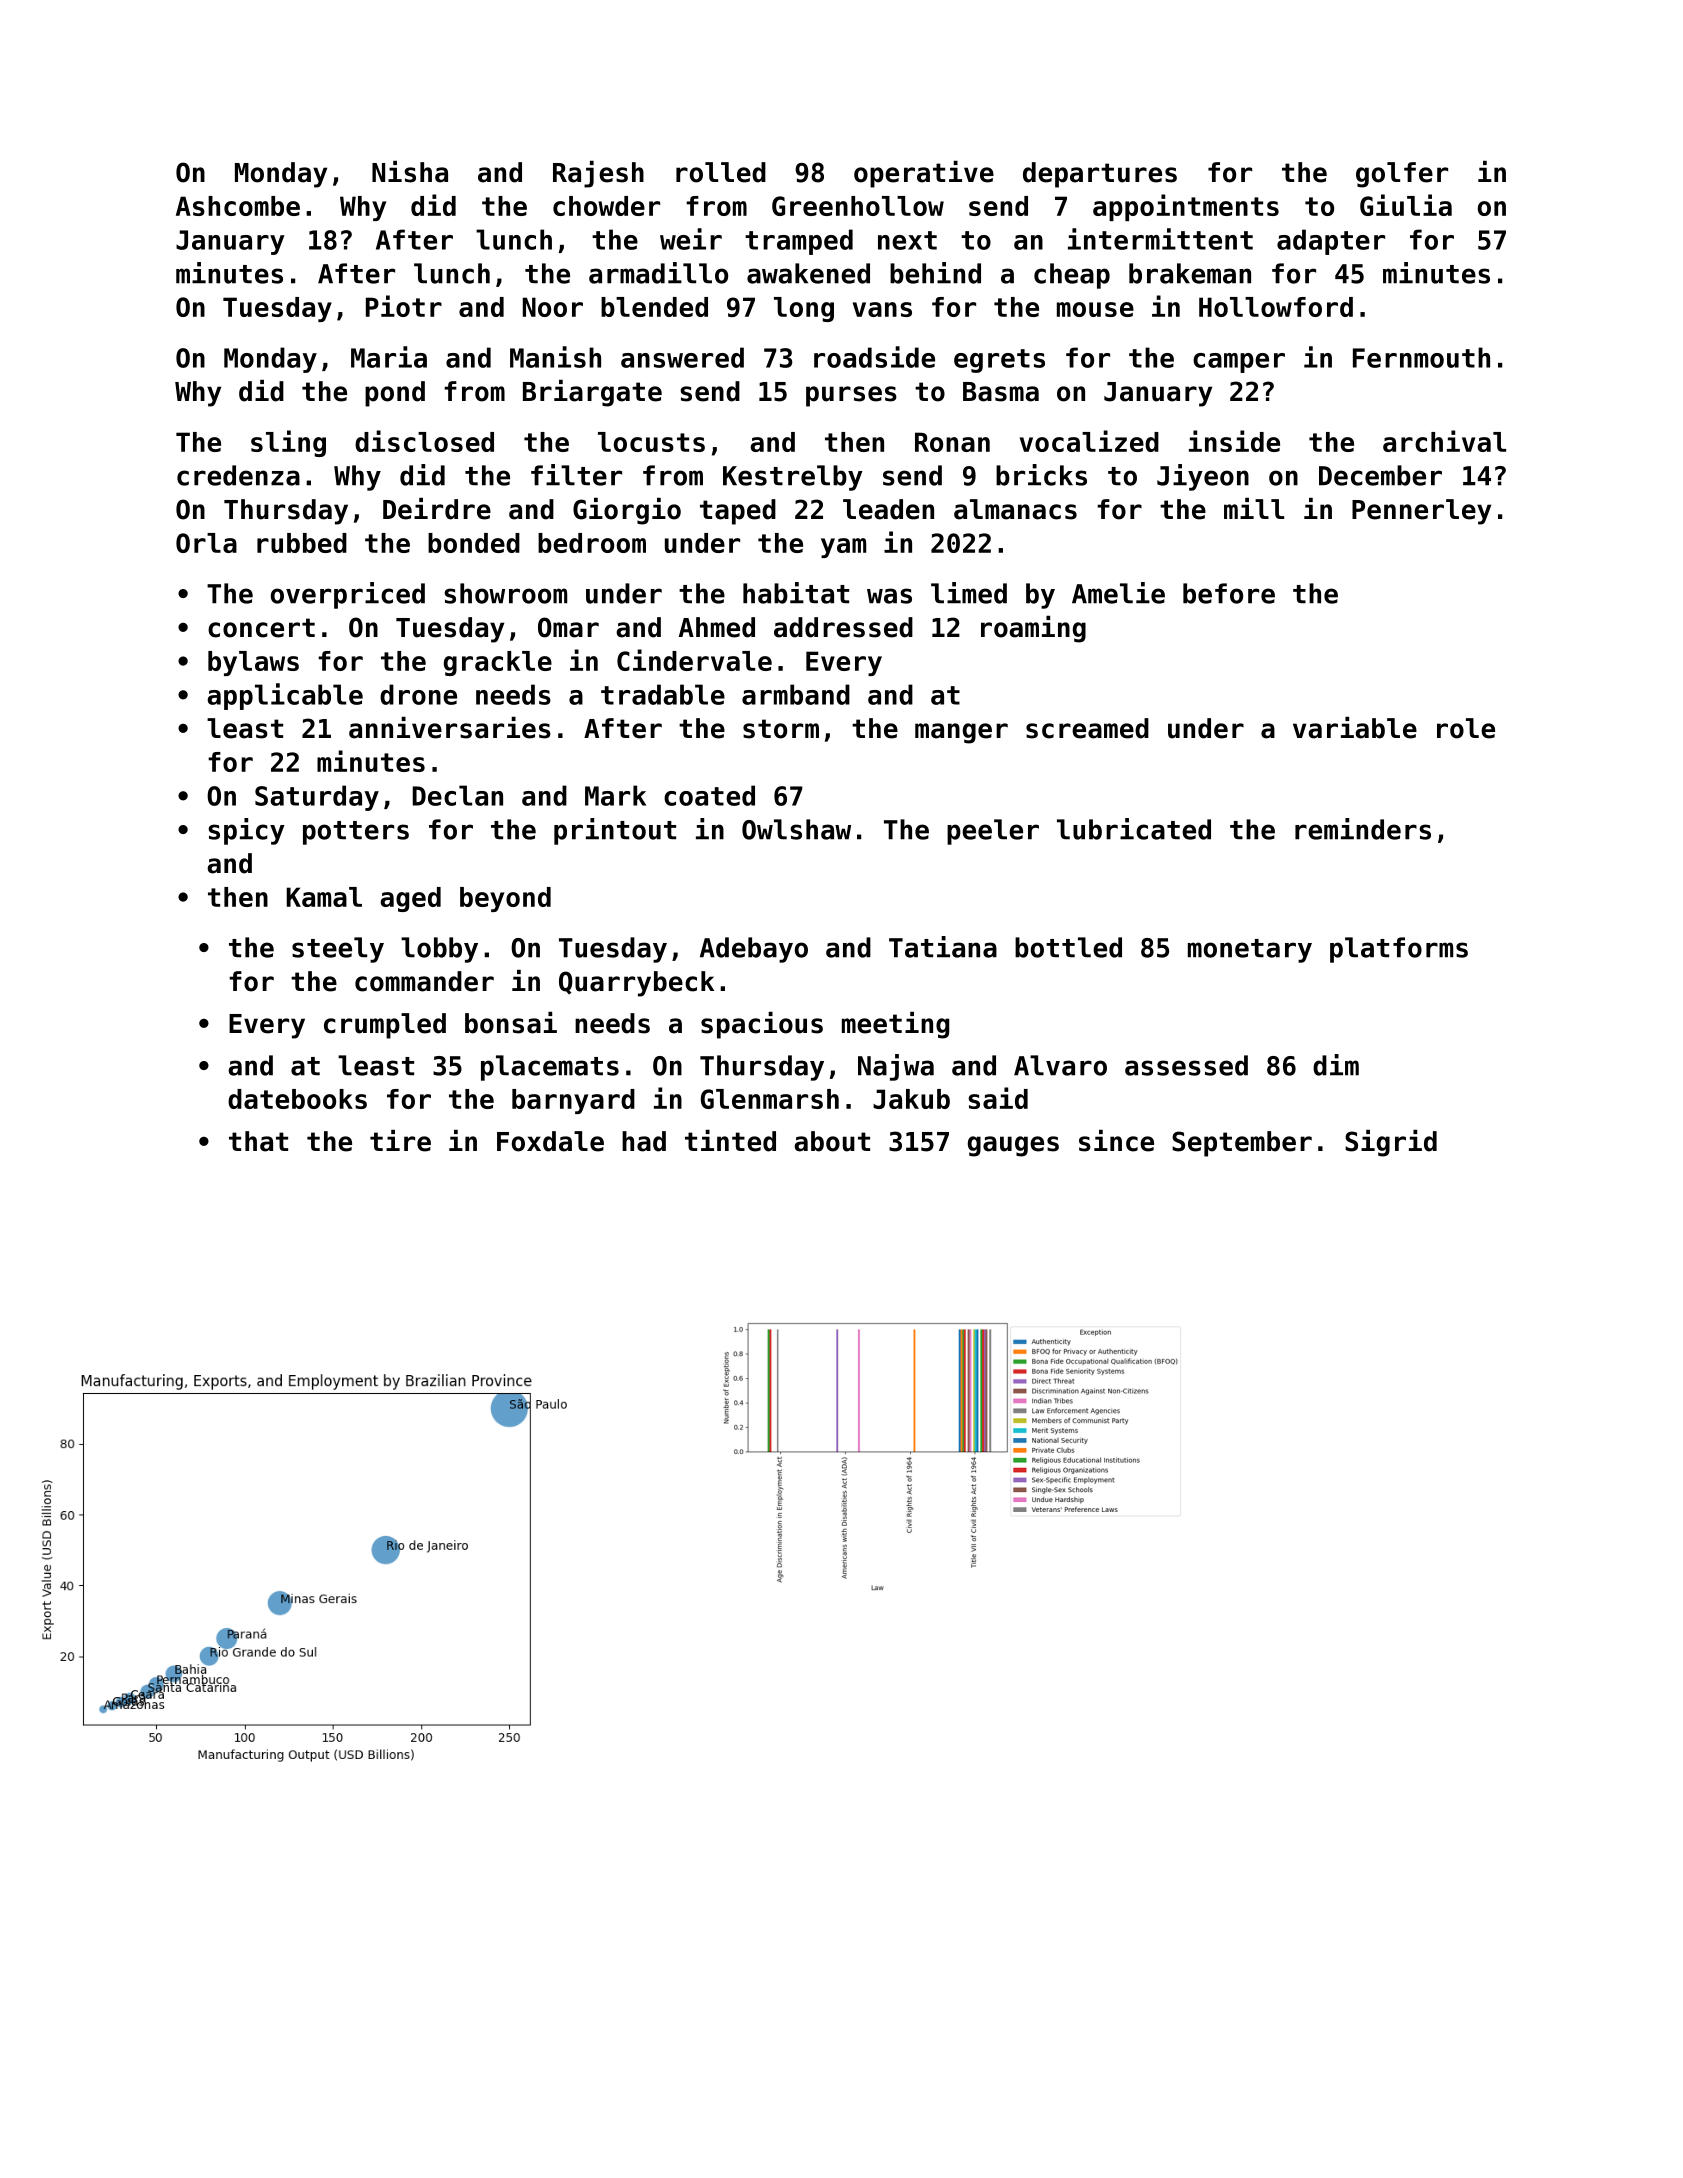 The image size is (1683, 2178). Describe the element at coordinates (285, 696) in the image. I see `applicable` at that location.
